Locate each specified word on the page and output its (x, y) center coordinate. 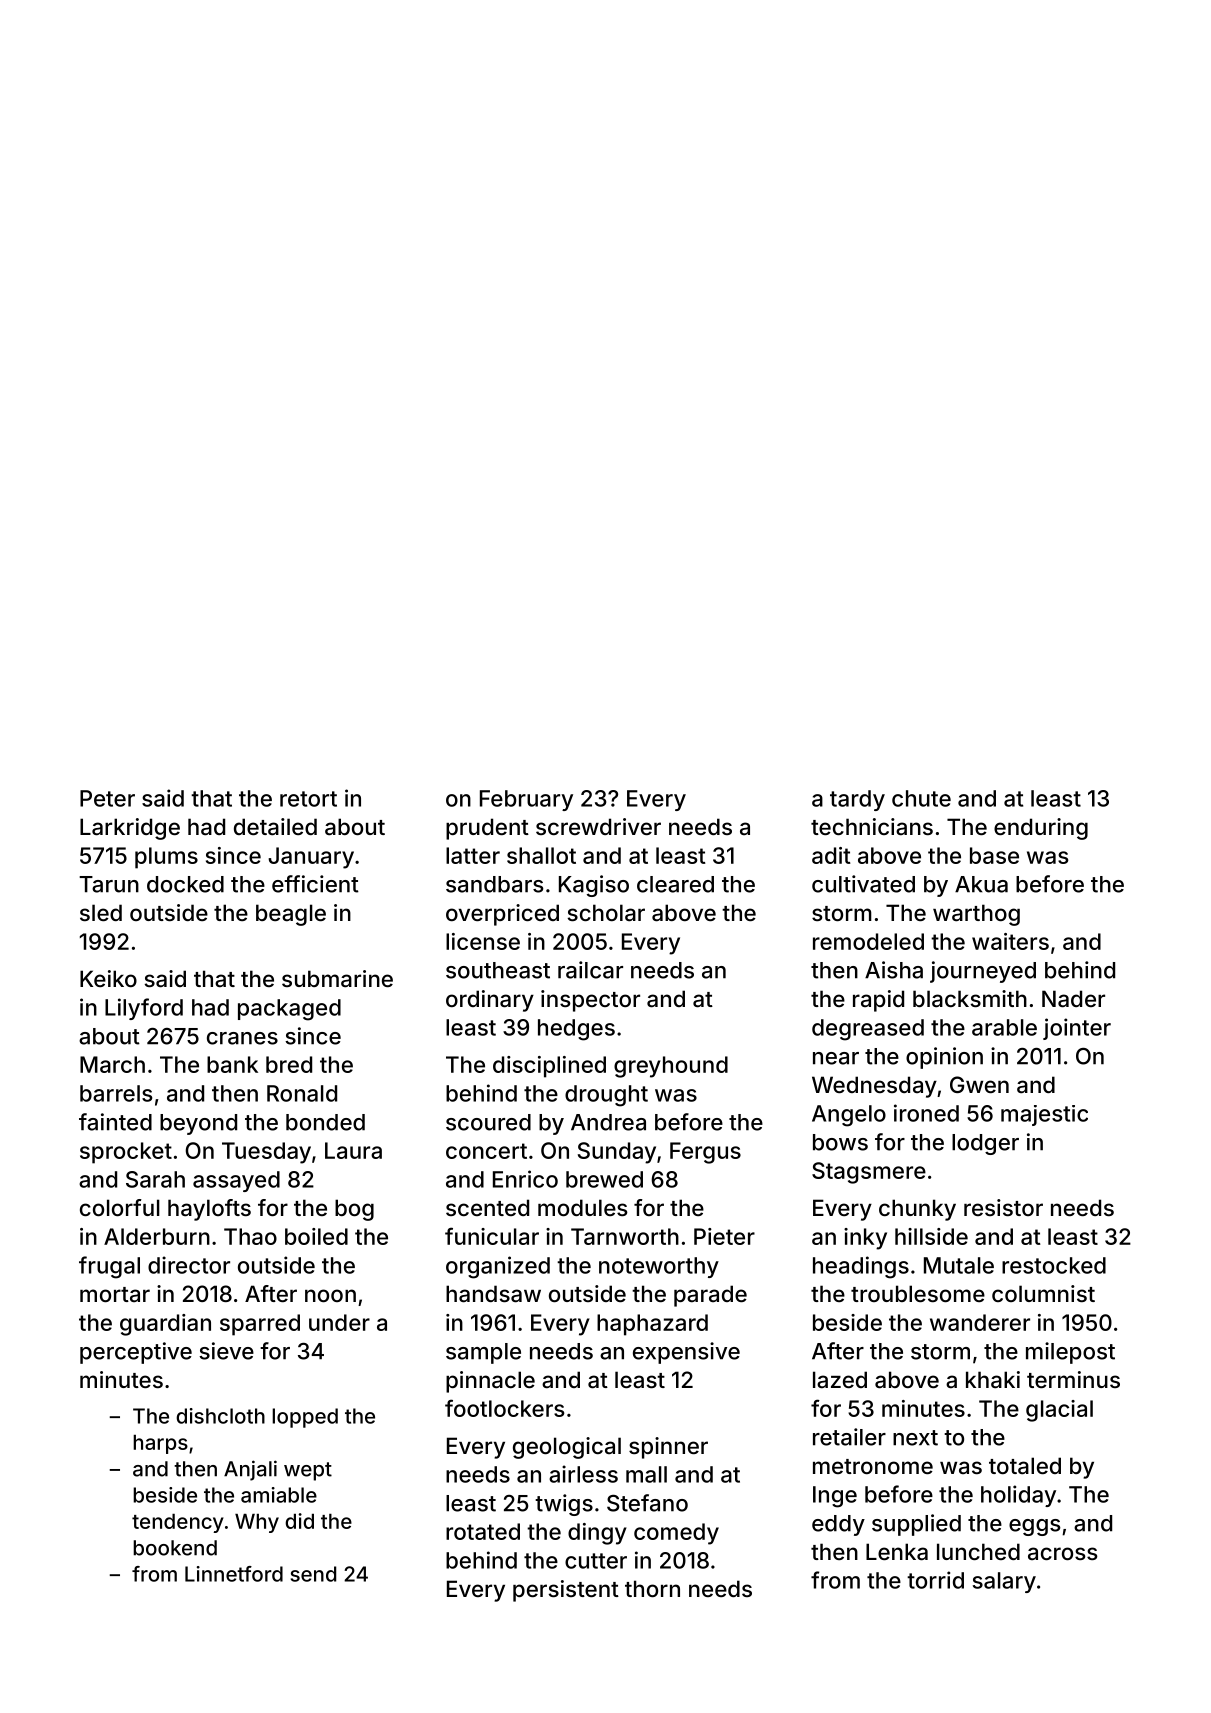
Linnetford (234, 1574)
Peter (107, 798)
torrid (935, 1580)
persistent (566, 1591)
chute (921, 798)
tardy (857, 800)
